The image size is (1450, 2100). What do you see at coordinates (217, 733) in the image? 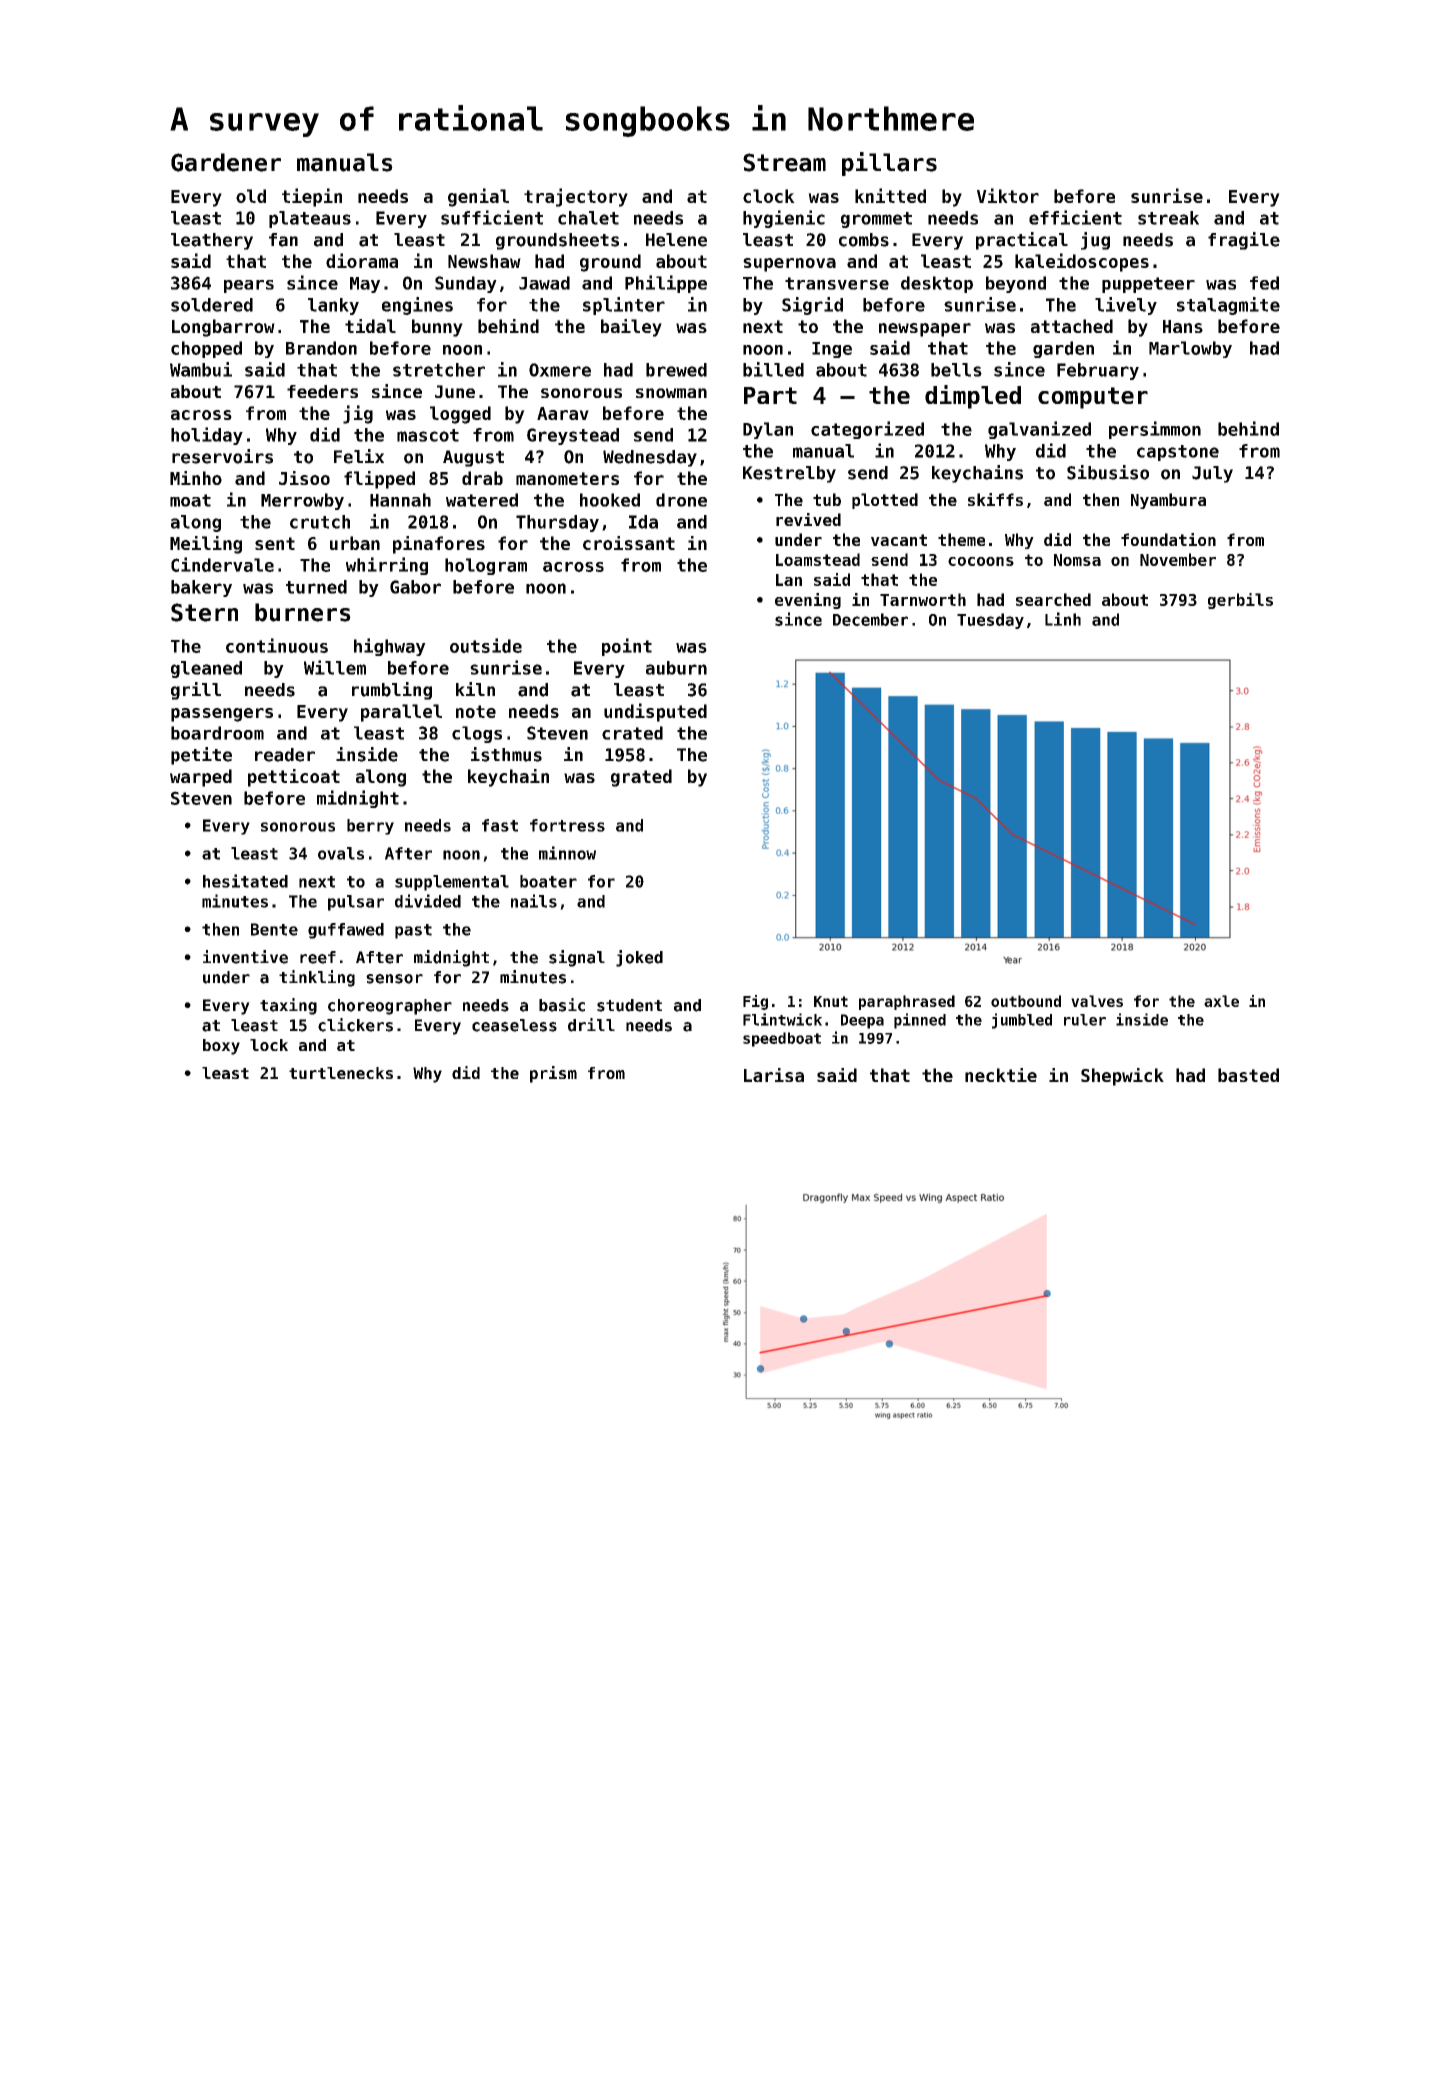
I see `boardroom` at bounding box center [217, 733].
